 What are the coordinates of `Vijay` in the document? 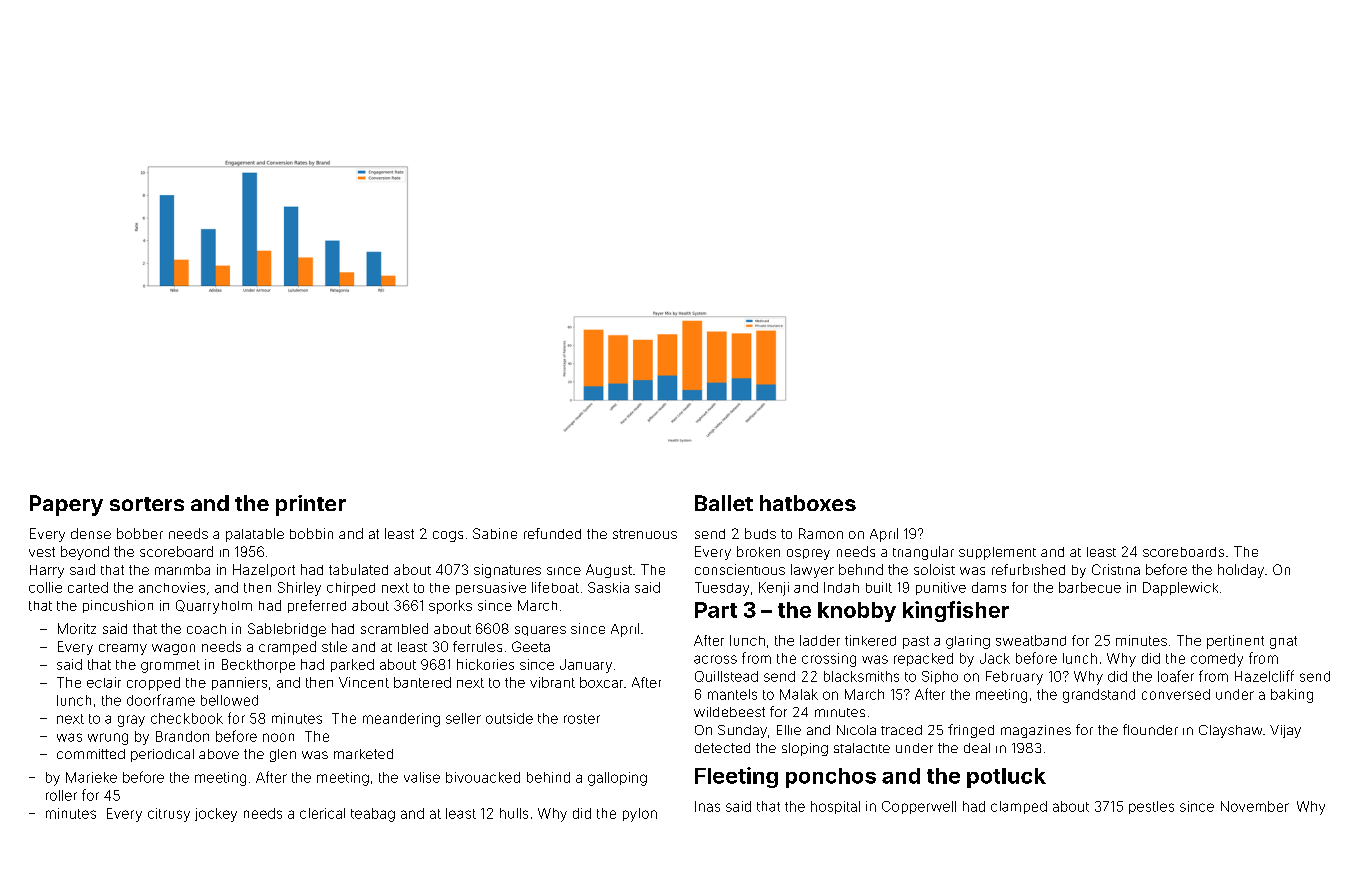 It's located at (1285, 731).
